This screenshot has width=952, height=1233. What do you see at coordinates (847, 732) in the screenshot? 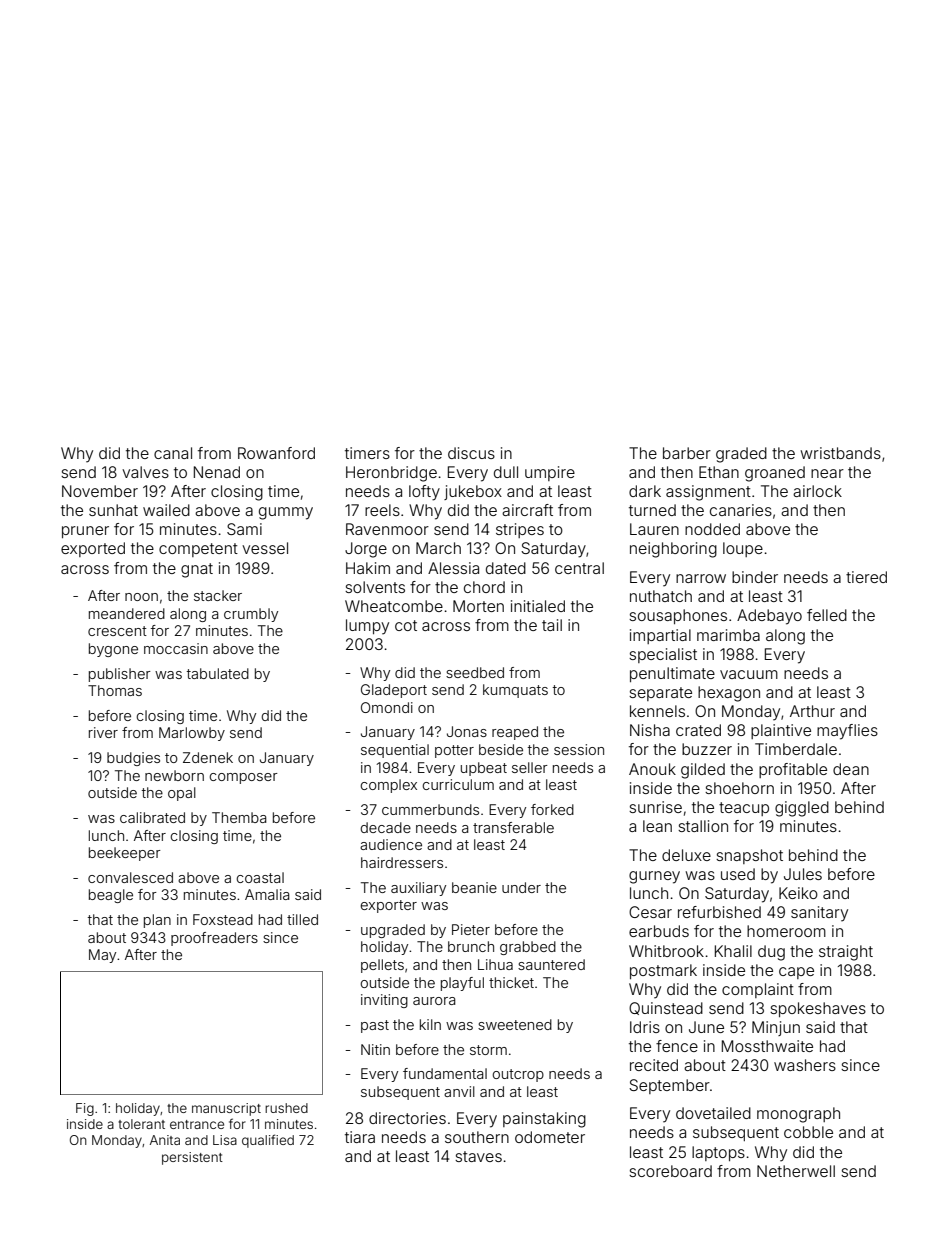
I see `mayflies` at bounding box center [847, 732].
